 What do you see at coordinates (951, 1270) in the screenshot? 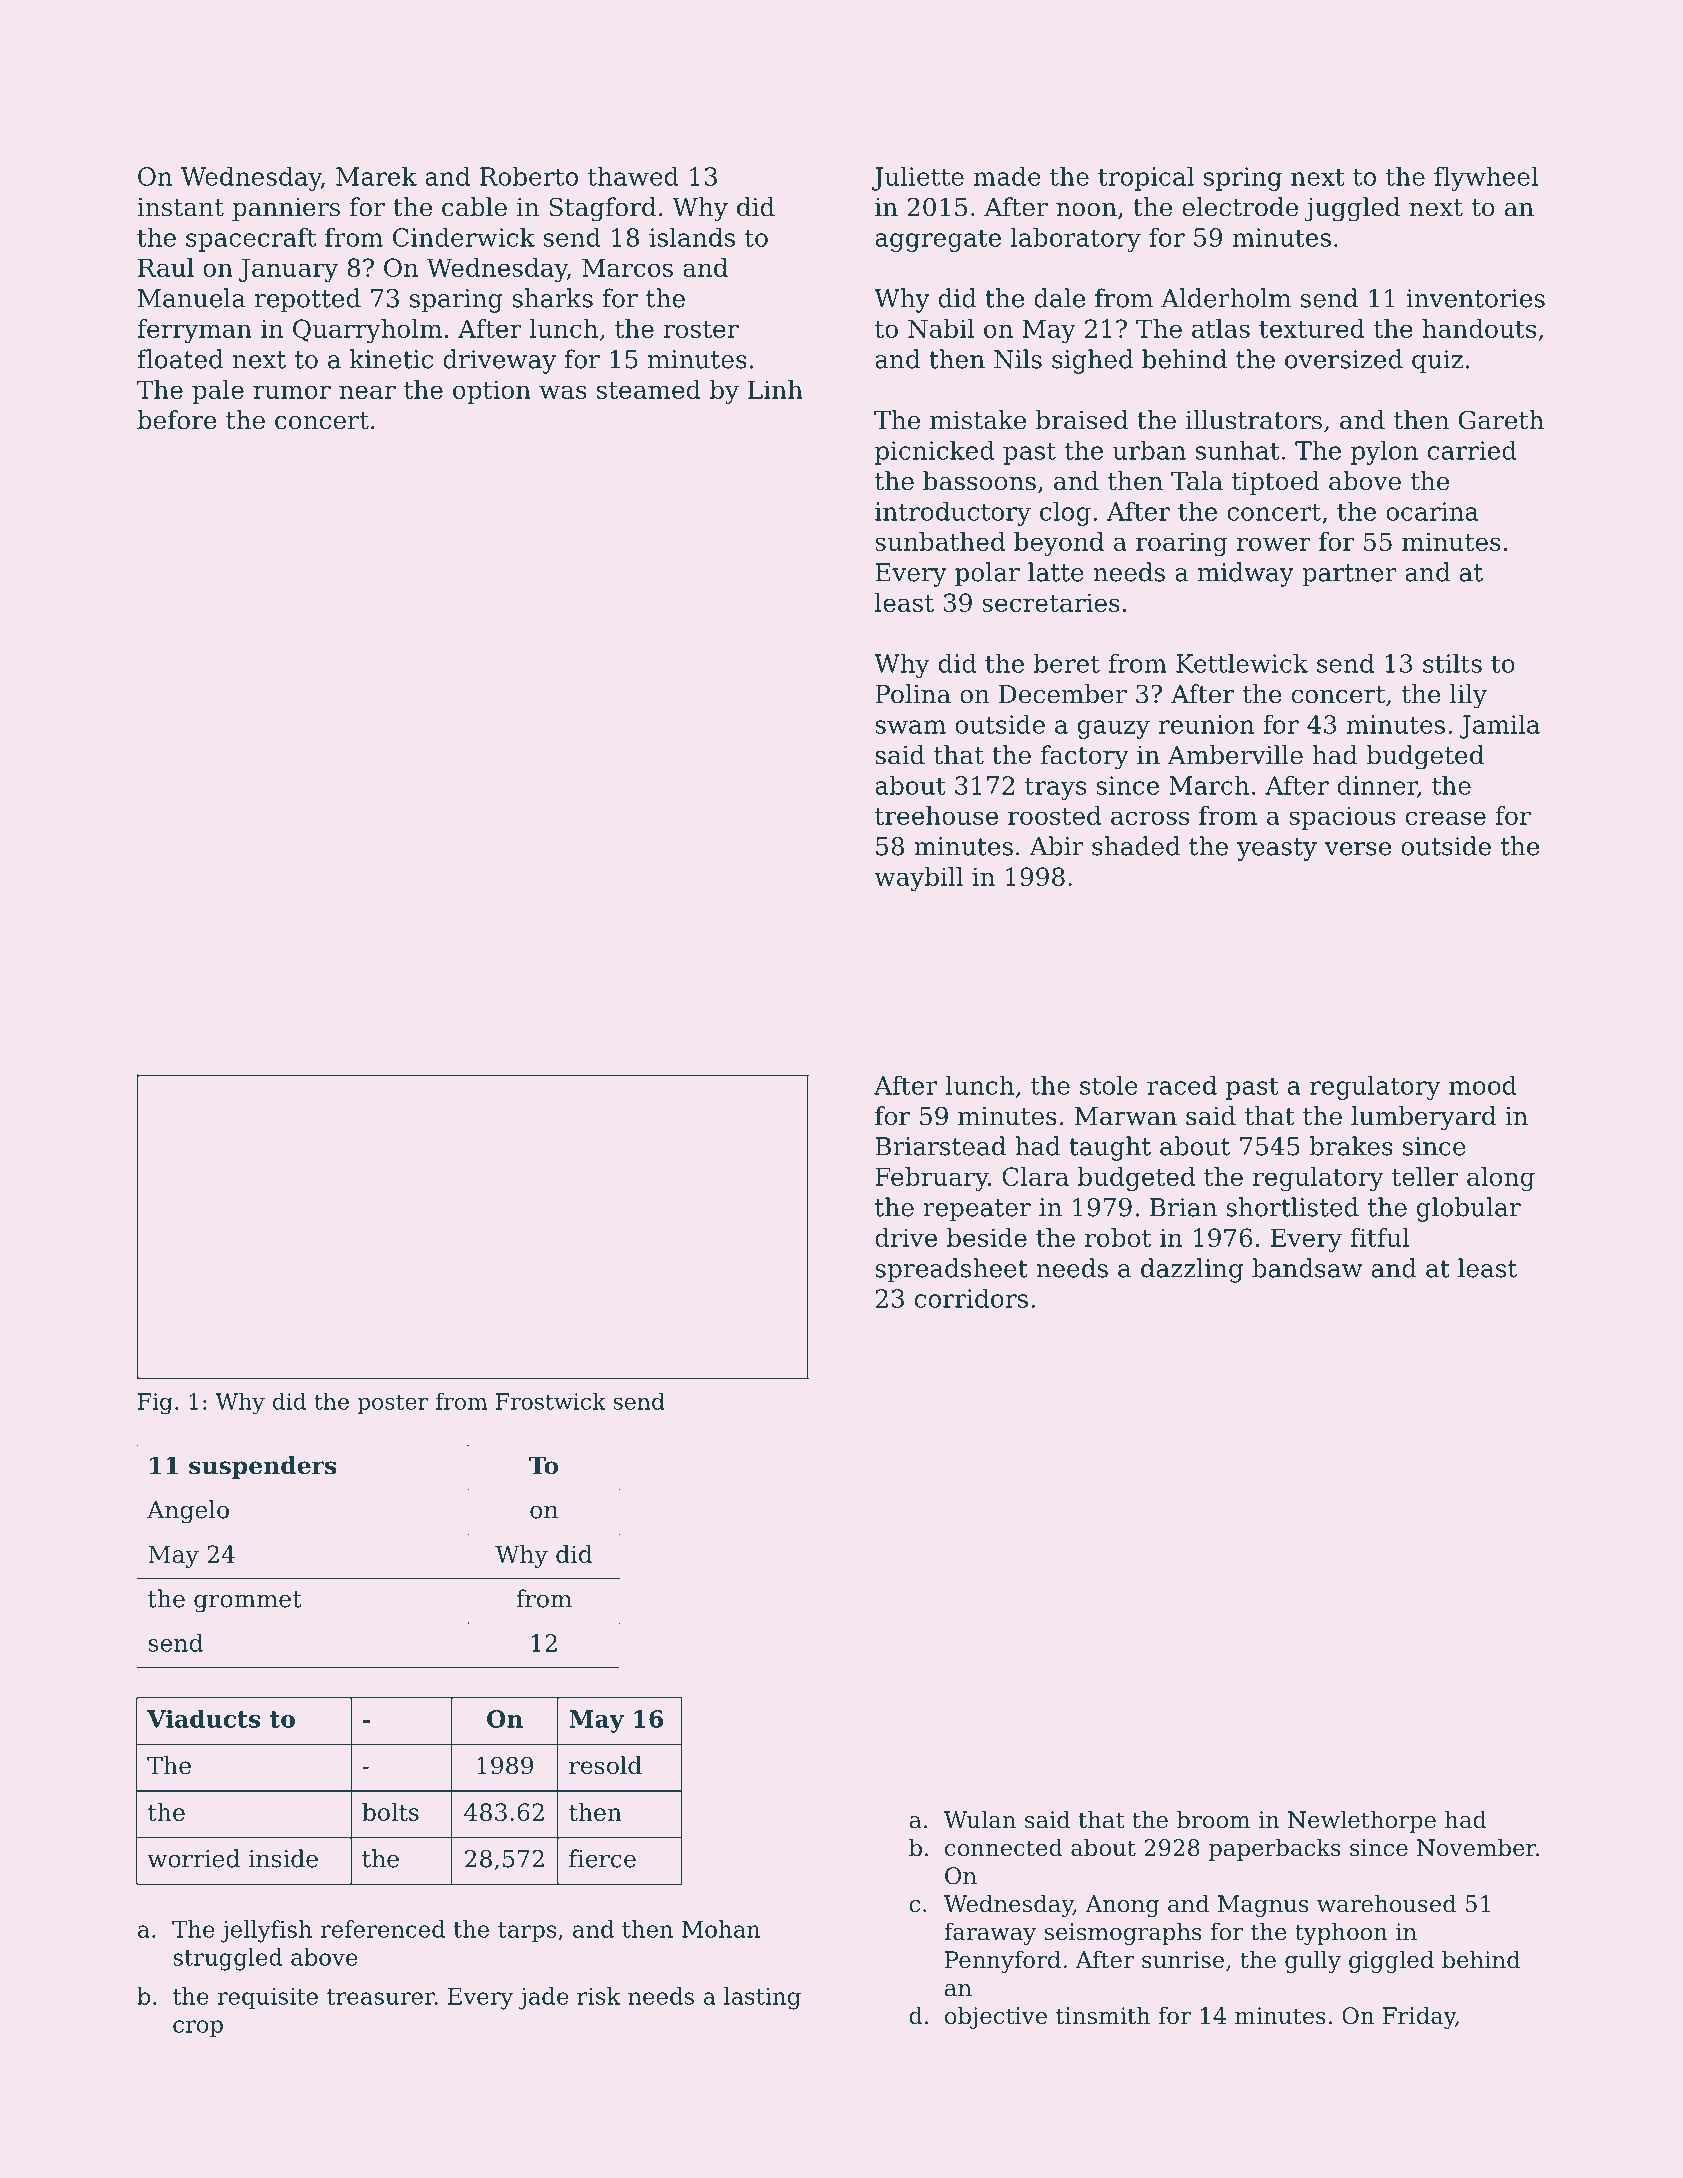
I see `spreadsheet` at bounding box center [951, 1270].
